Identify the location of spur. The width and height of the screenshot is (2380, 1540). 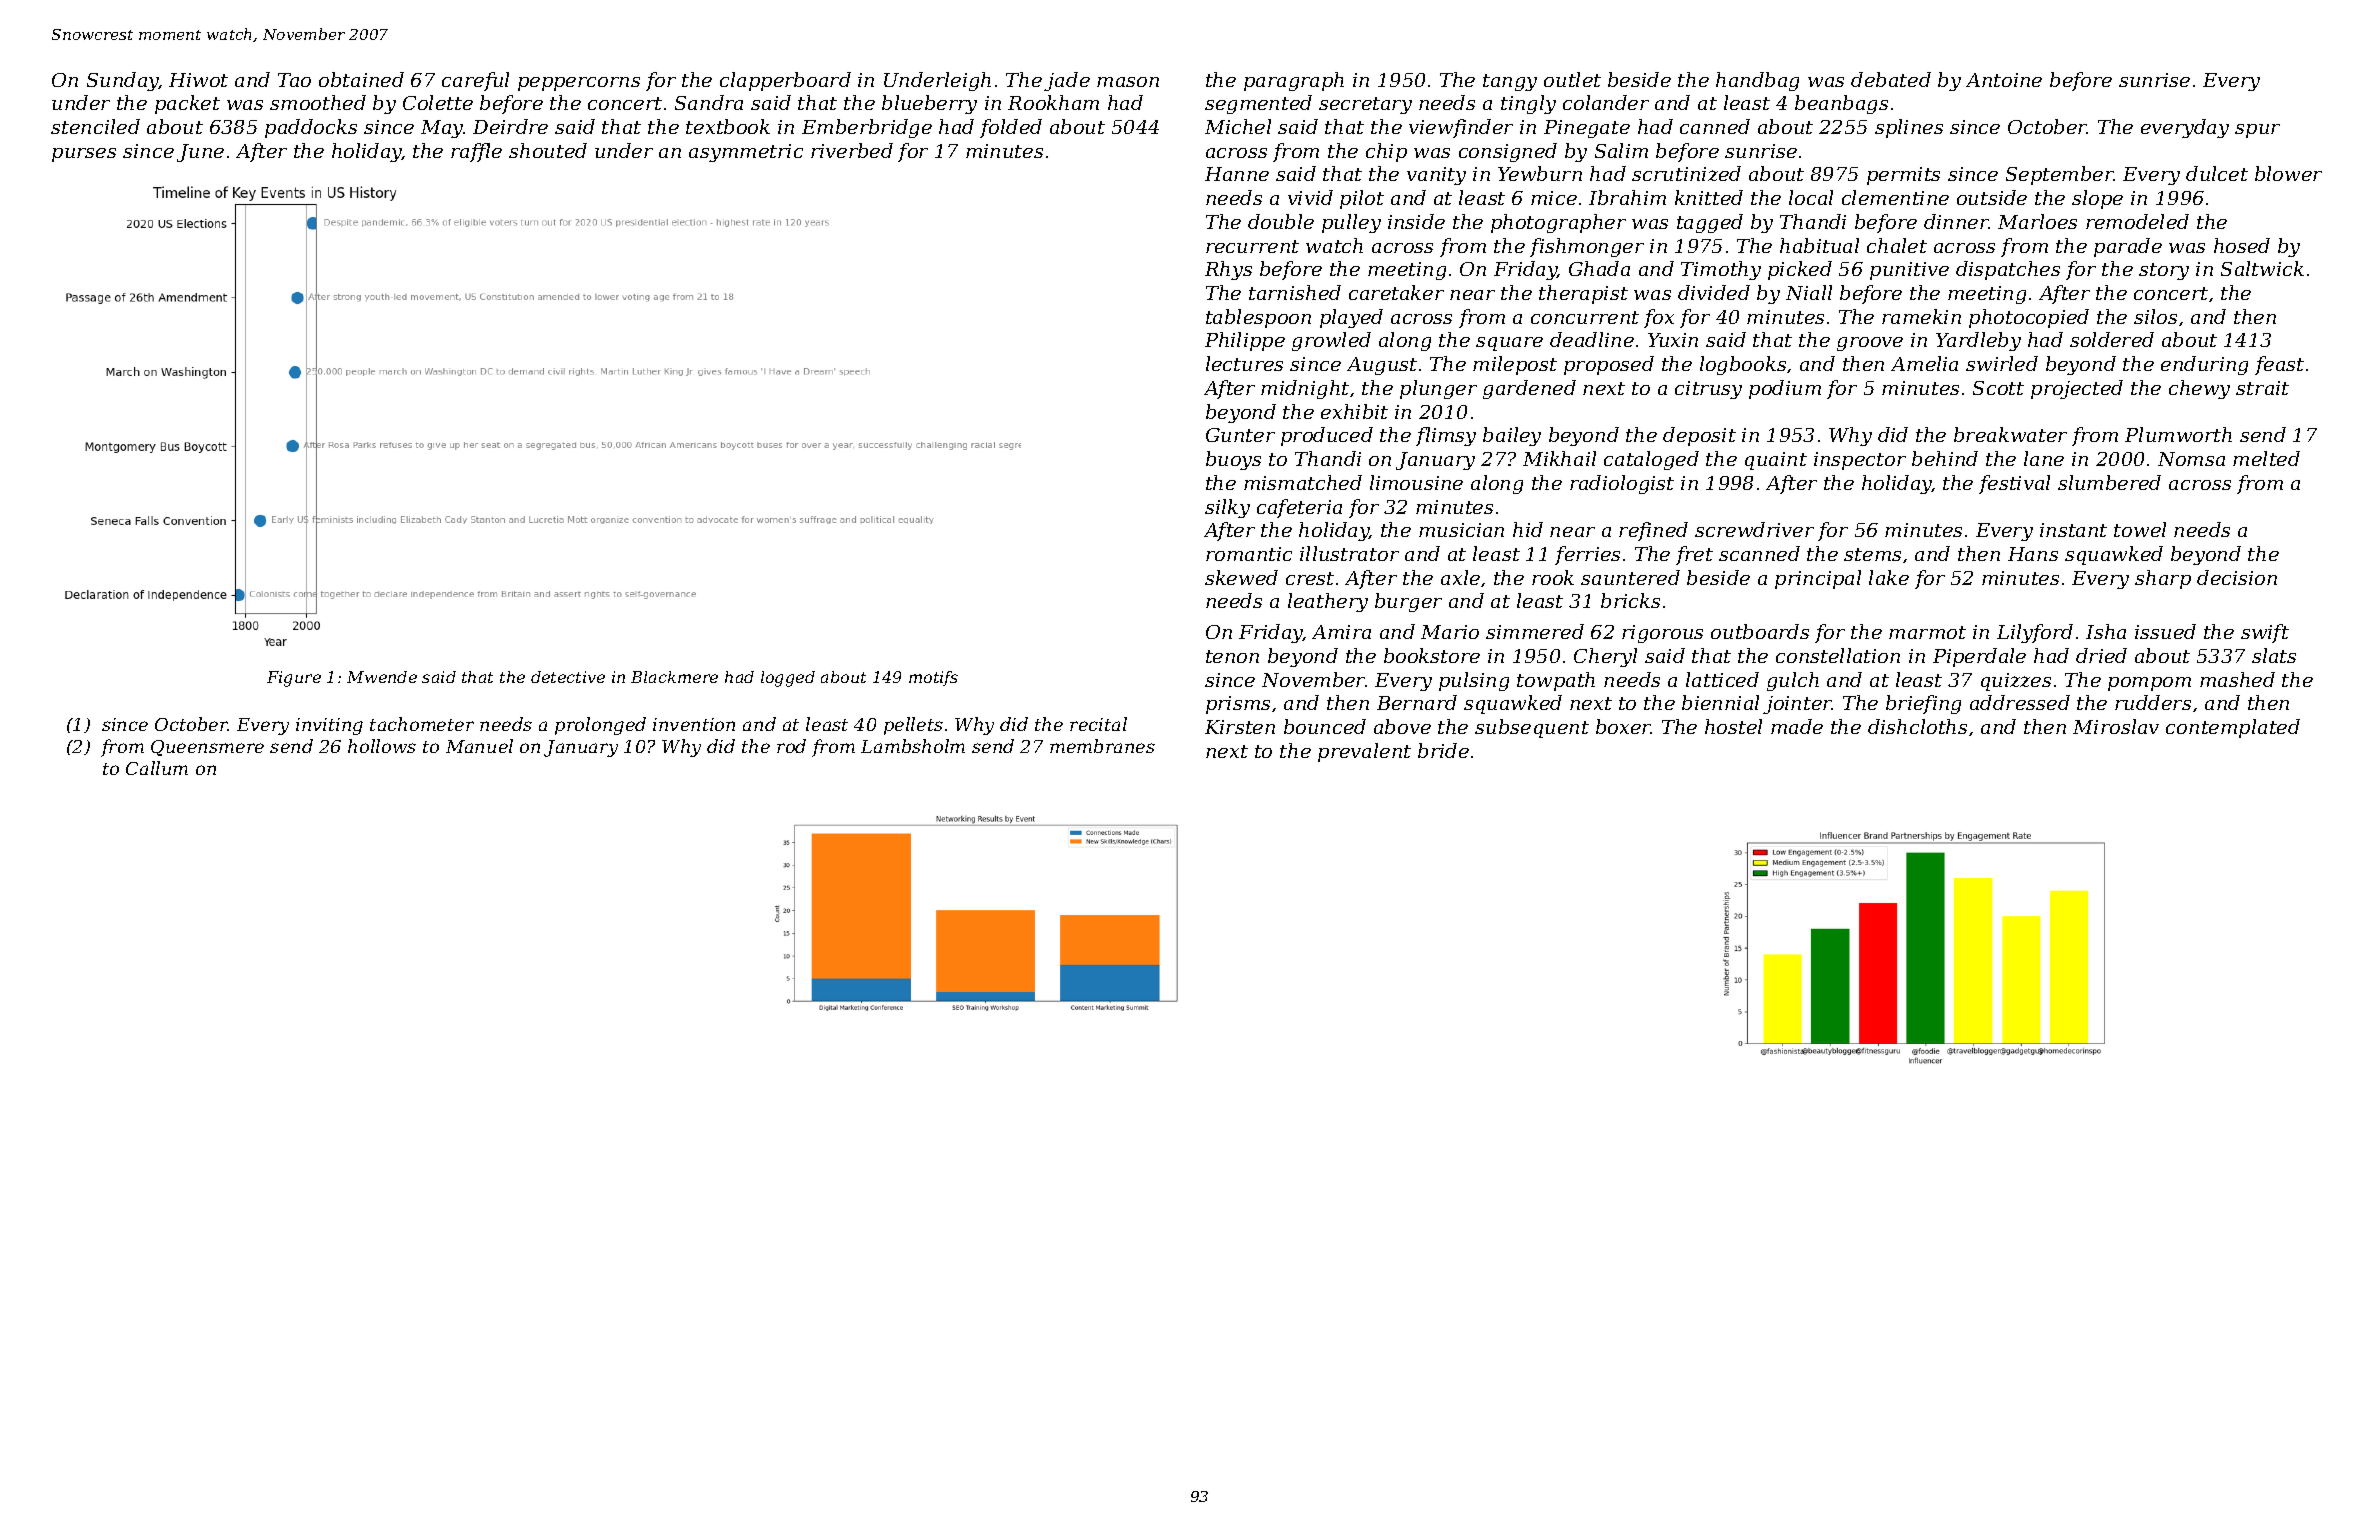
(2257, 131).
